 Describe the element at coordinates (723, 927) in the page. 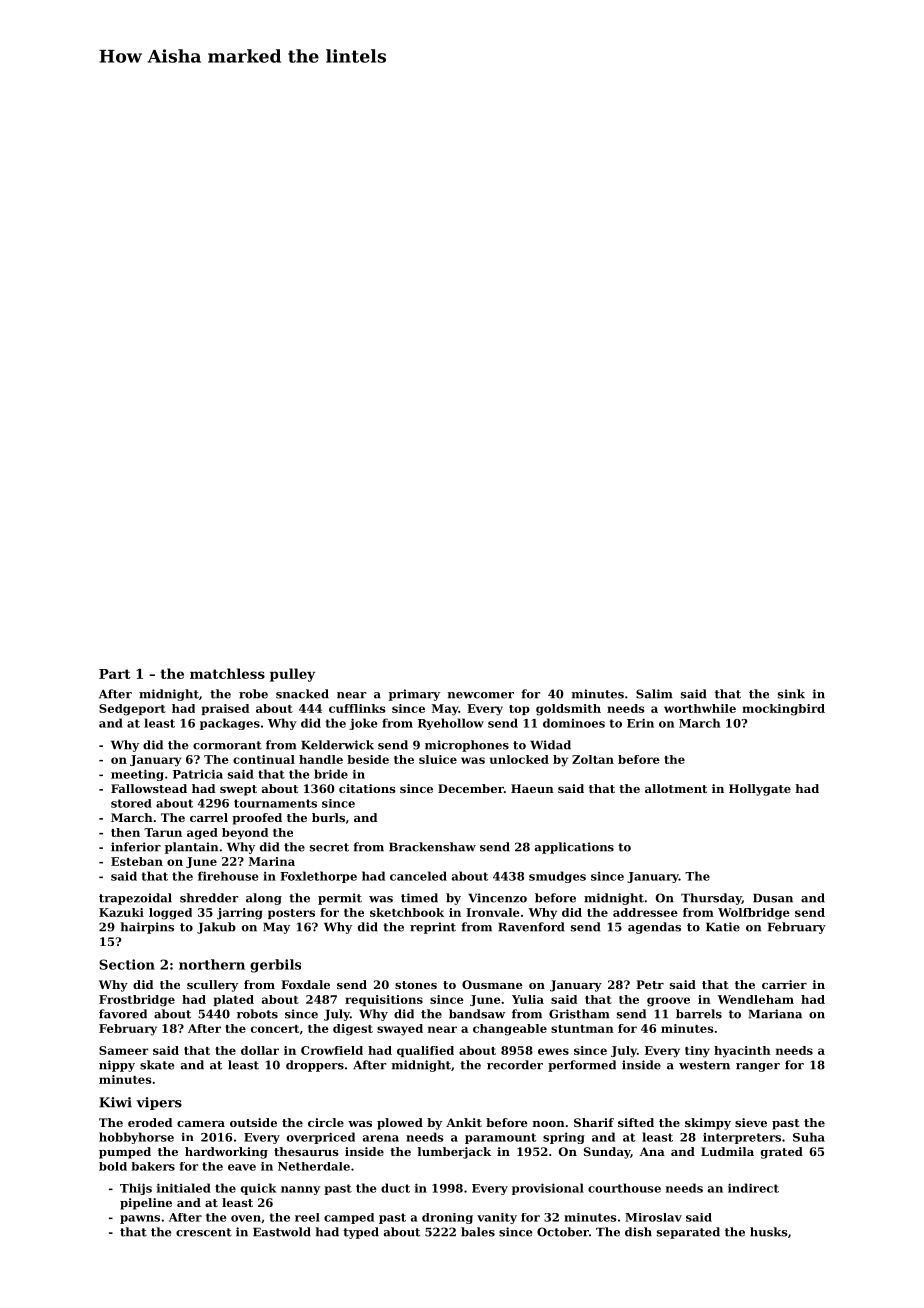

I see `Katie` at that location.
